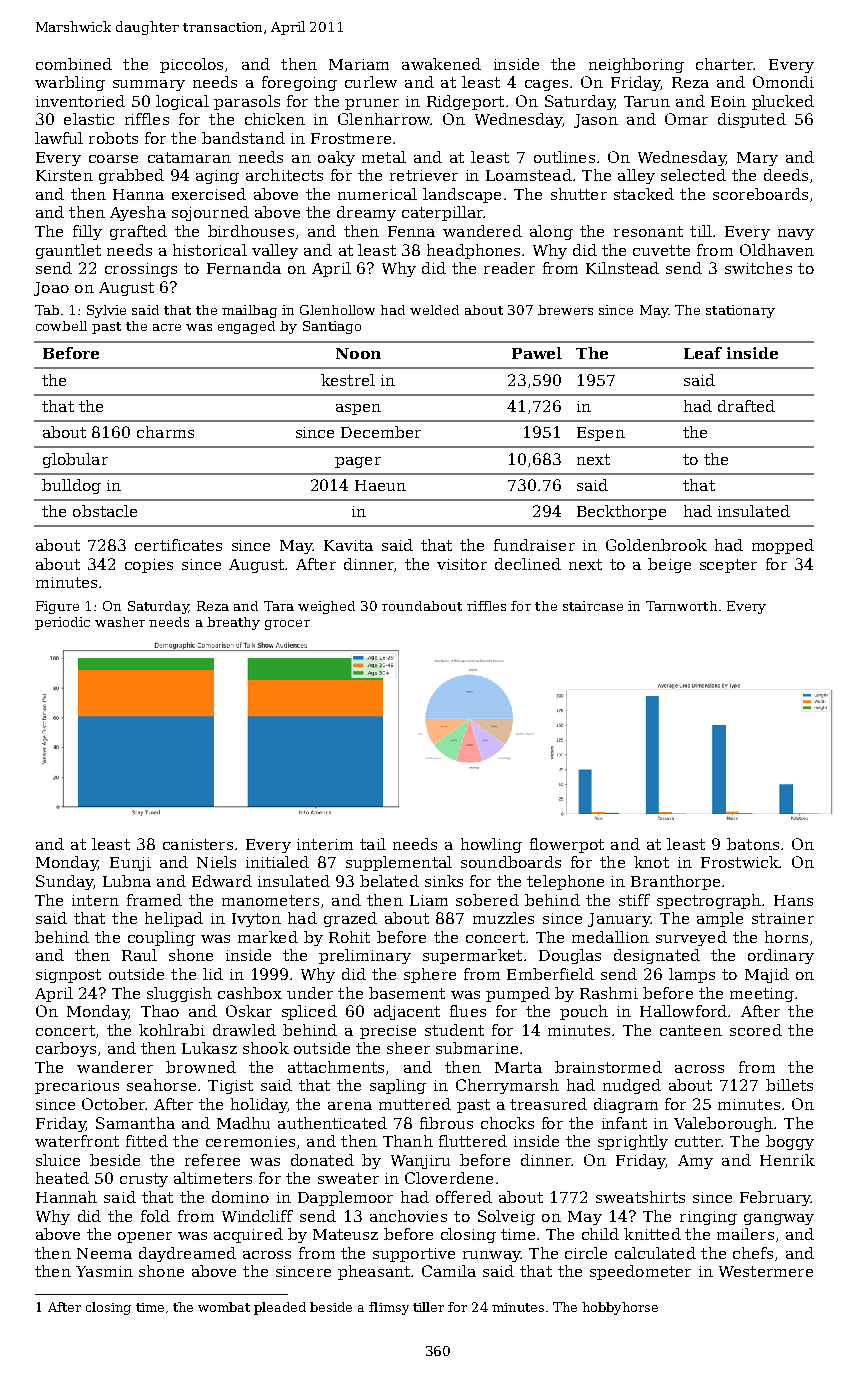  Describe the element at coordinates (130, 864) in the screenshot. I see `Eunji` at that location.
